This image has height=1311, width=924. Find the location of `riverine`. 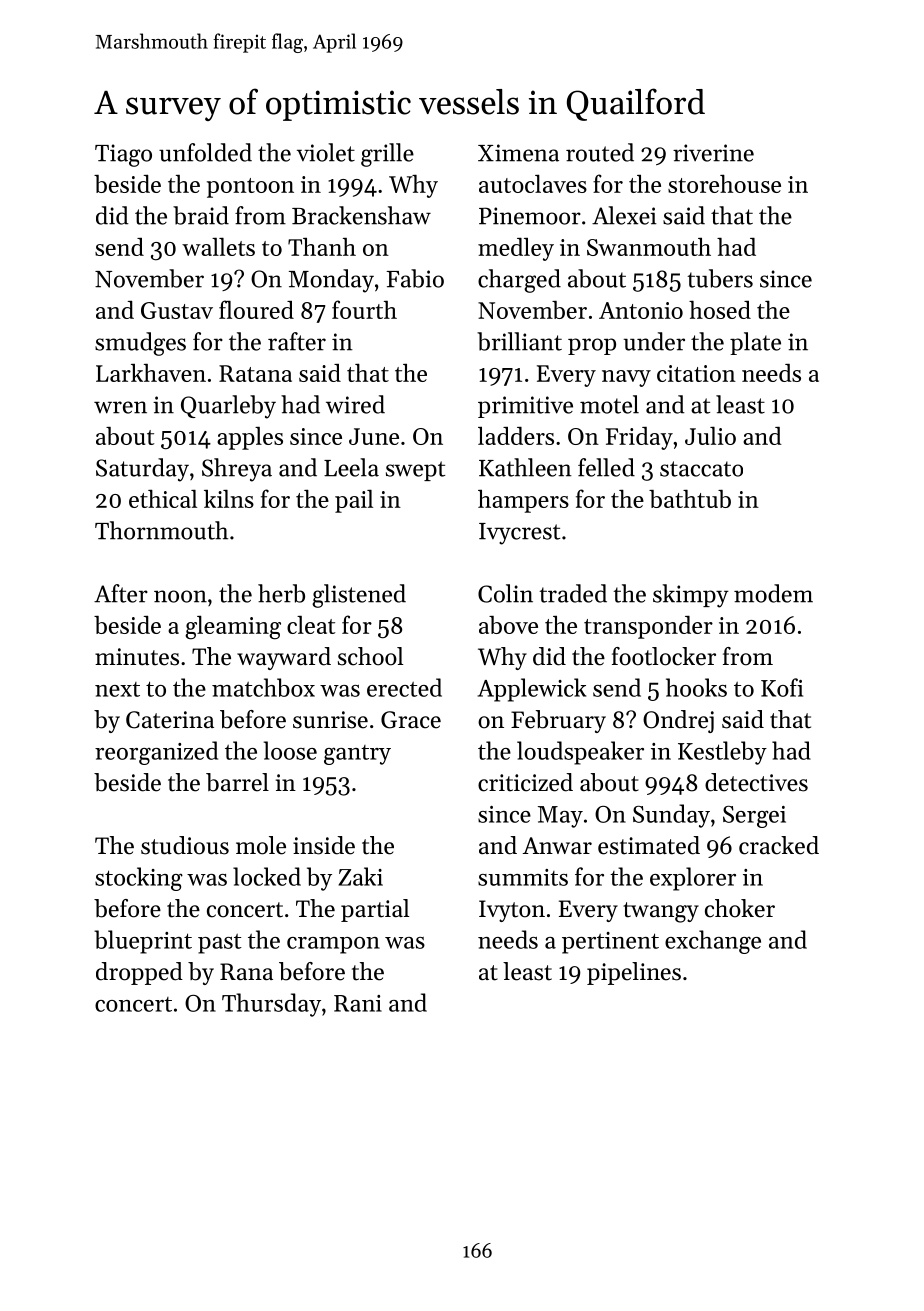

riverine is located at coordinates (713, 153).
